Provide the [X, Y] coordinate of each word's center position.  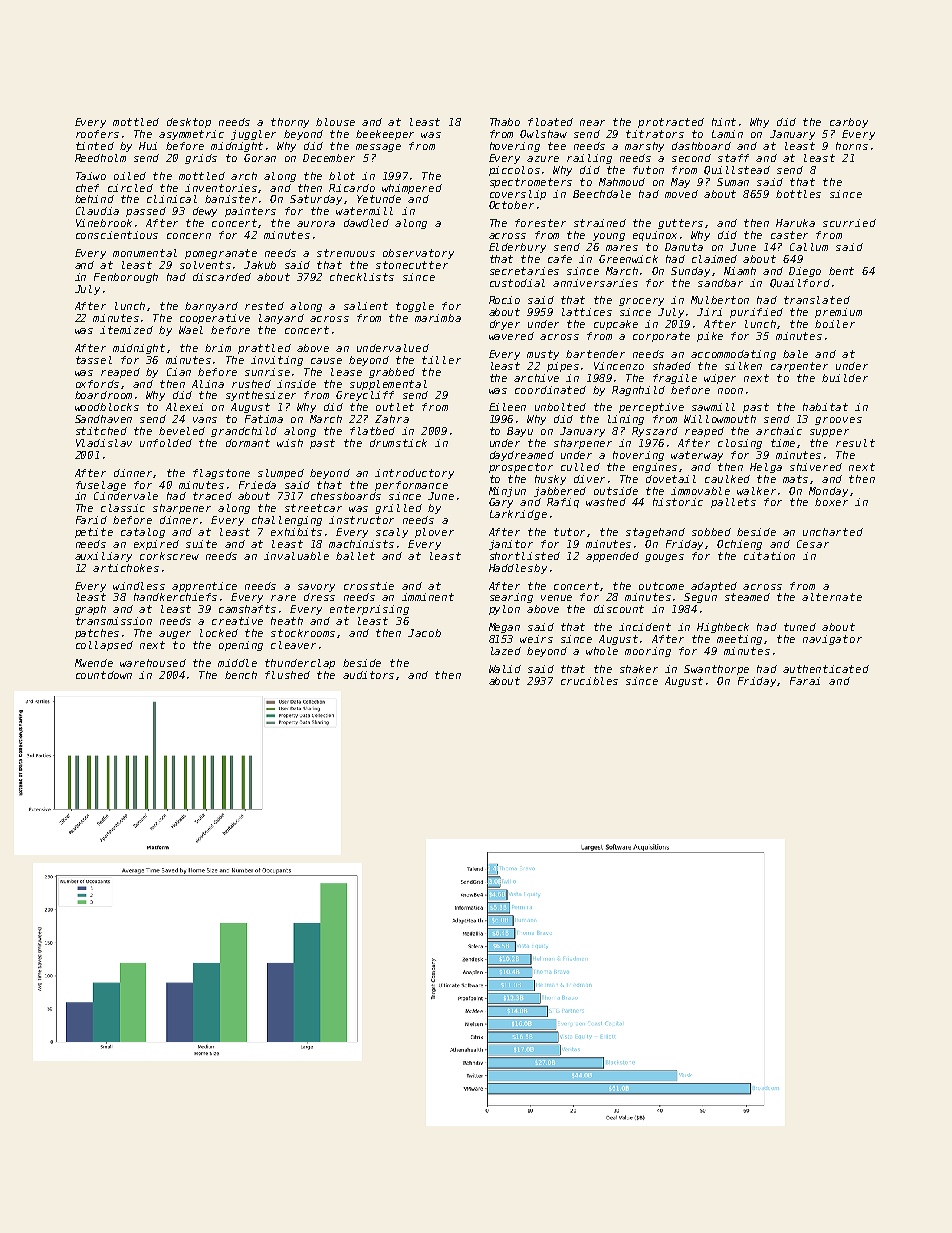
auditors [368, 675]
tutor [571, 532]
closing [740, 444]
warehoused [153, 663]
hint [724, 122]
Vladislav [104, 443]
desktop [189, 123]
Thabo [505, 122]
